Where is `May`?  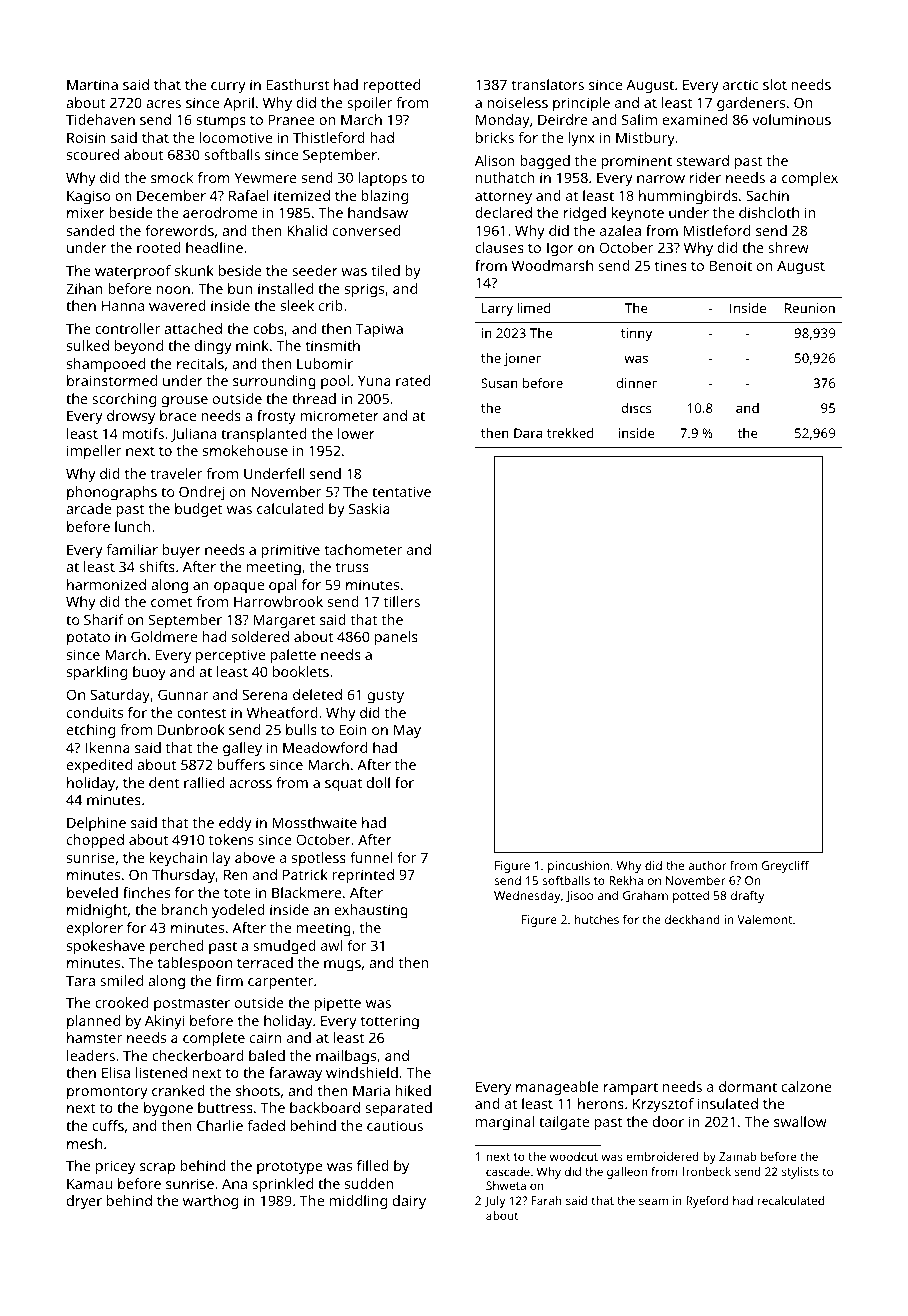 May is located at coordinates (407, 731).
